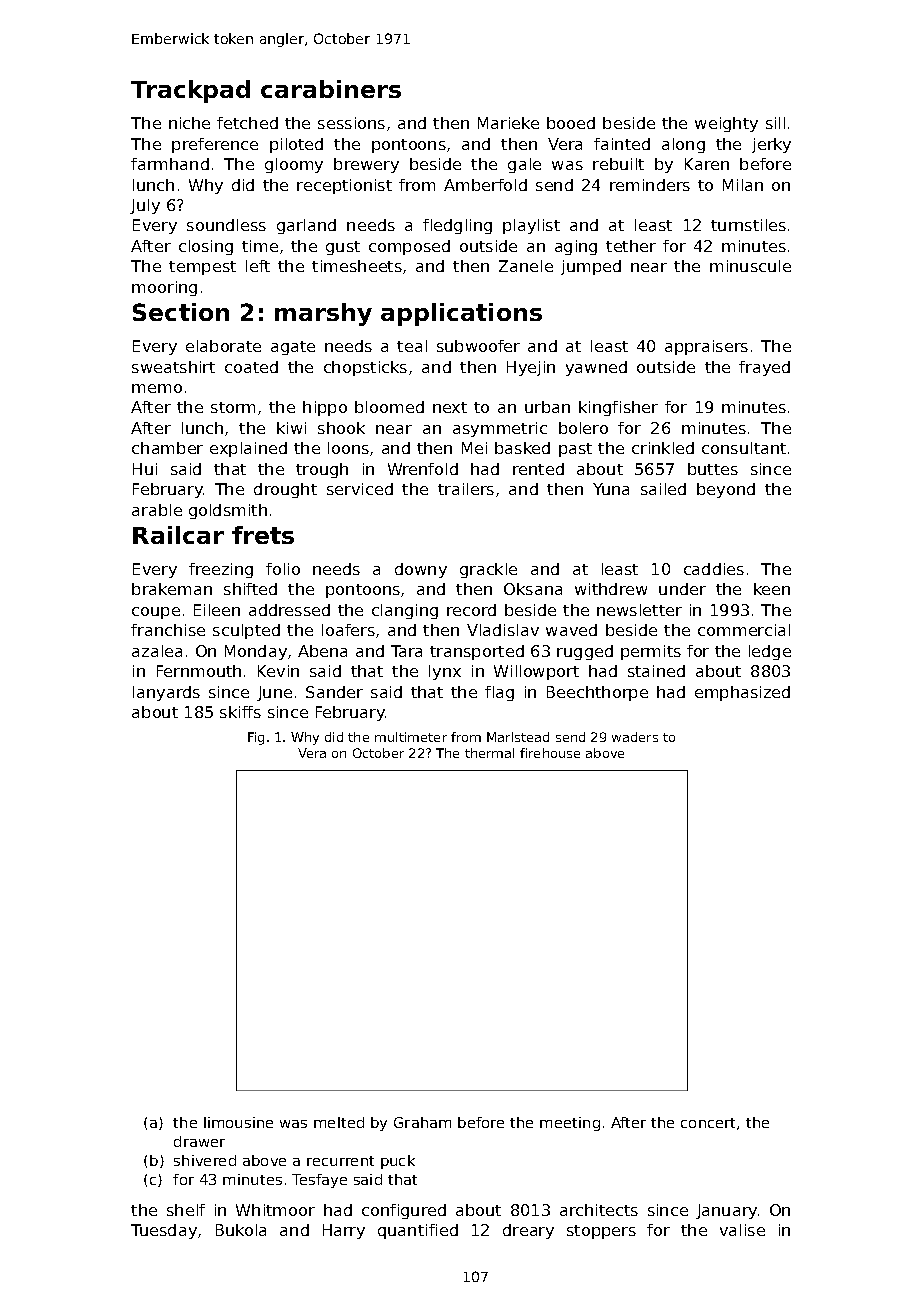  I want to click on loafers, so click(348, 630).
